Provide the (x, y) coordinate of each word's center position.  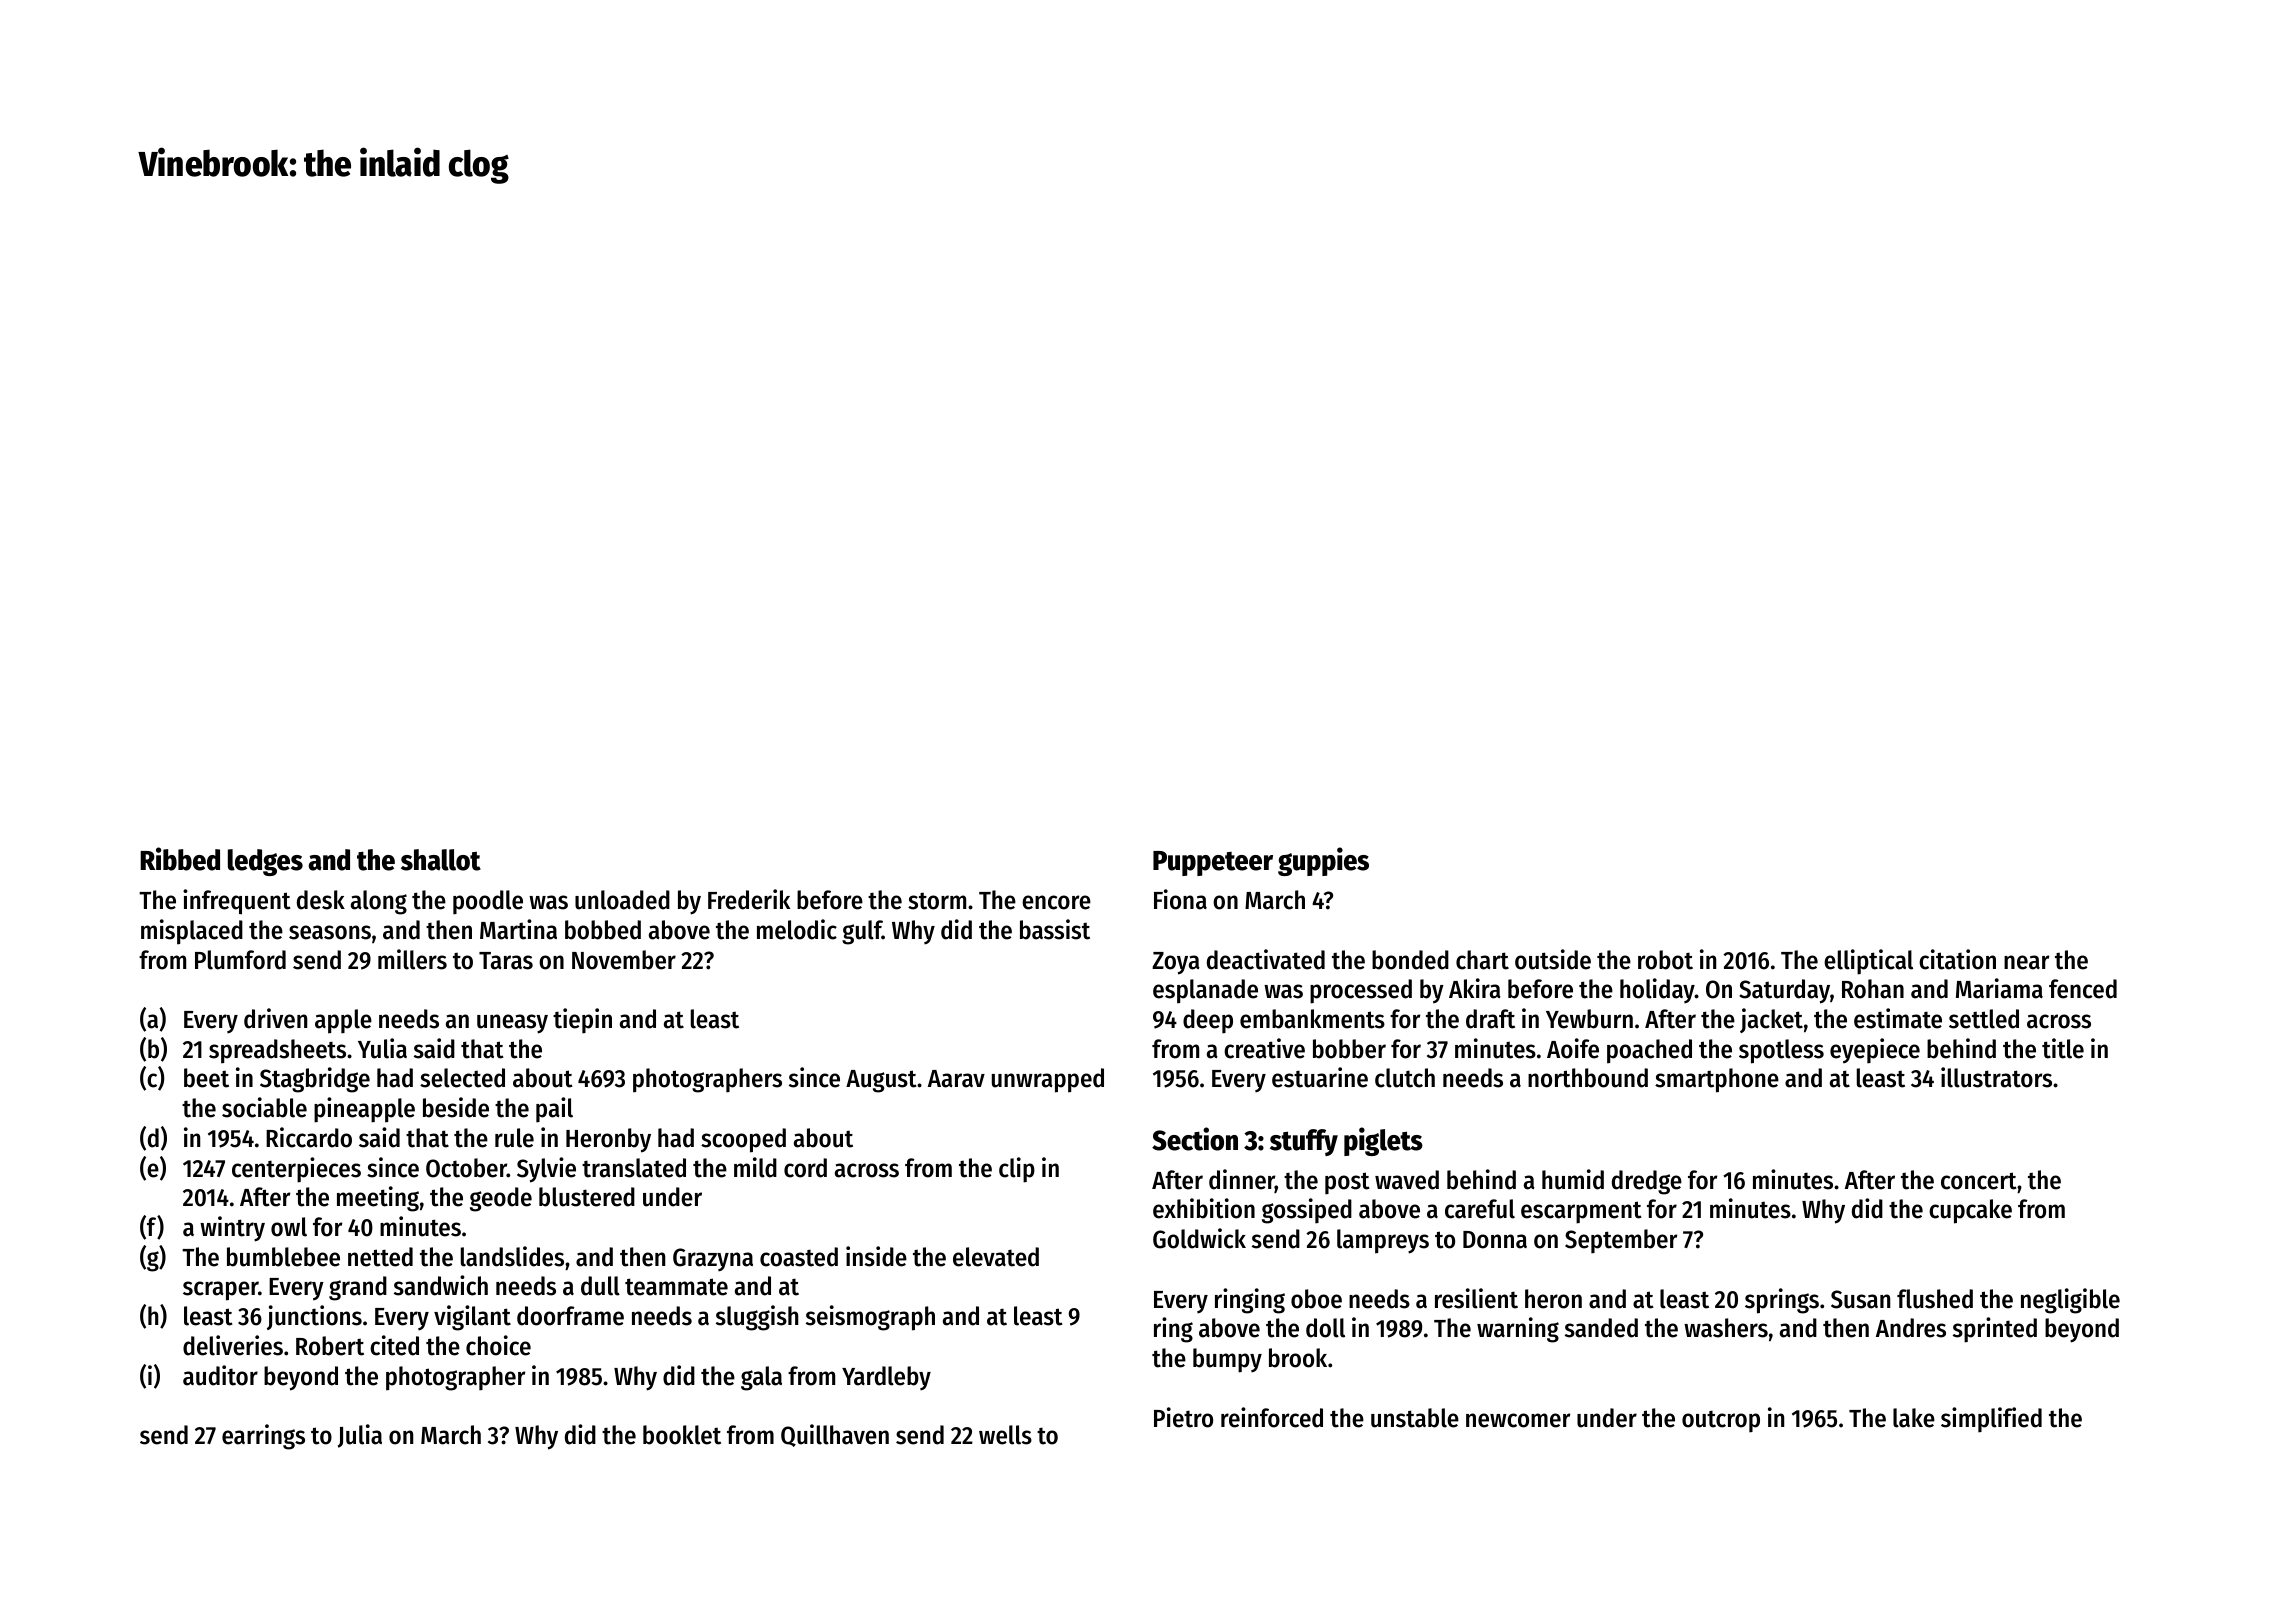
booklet (682, 1435)
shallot (441, 860)
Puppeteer (1213, 863)
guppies (1323, 861)
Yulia (382, 1048)
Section (1195, 1139)
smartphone (1717, 1080)
